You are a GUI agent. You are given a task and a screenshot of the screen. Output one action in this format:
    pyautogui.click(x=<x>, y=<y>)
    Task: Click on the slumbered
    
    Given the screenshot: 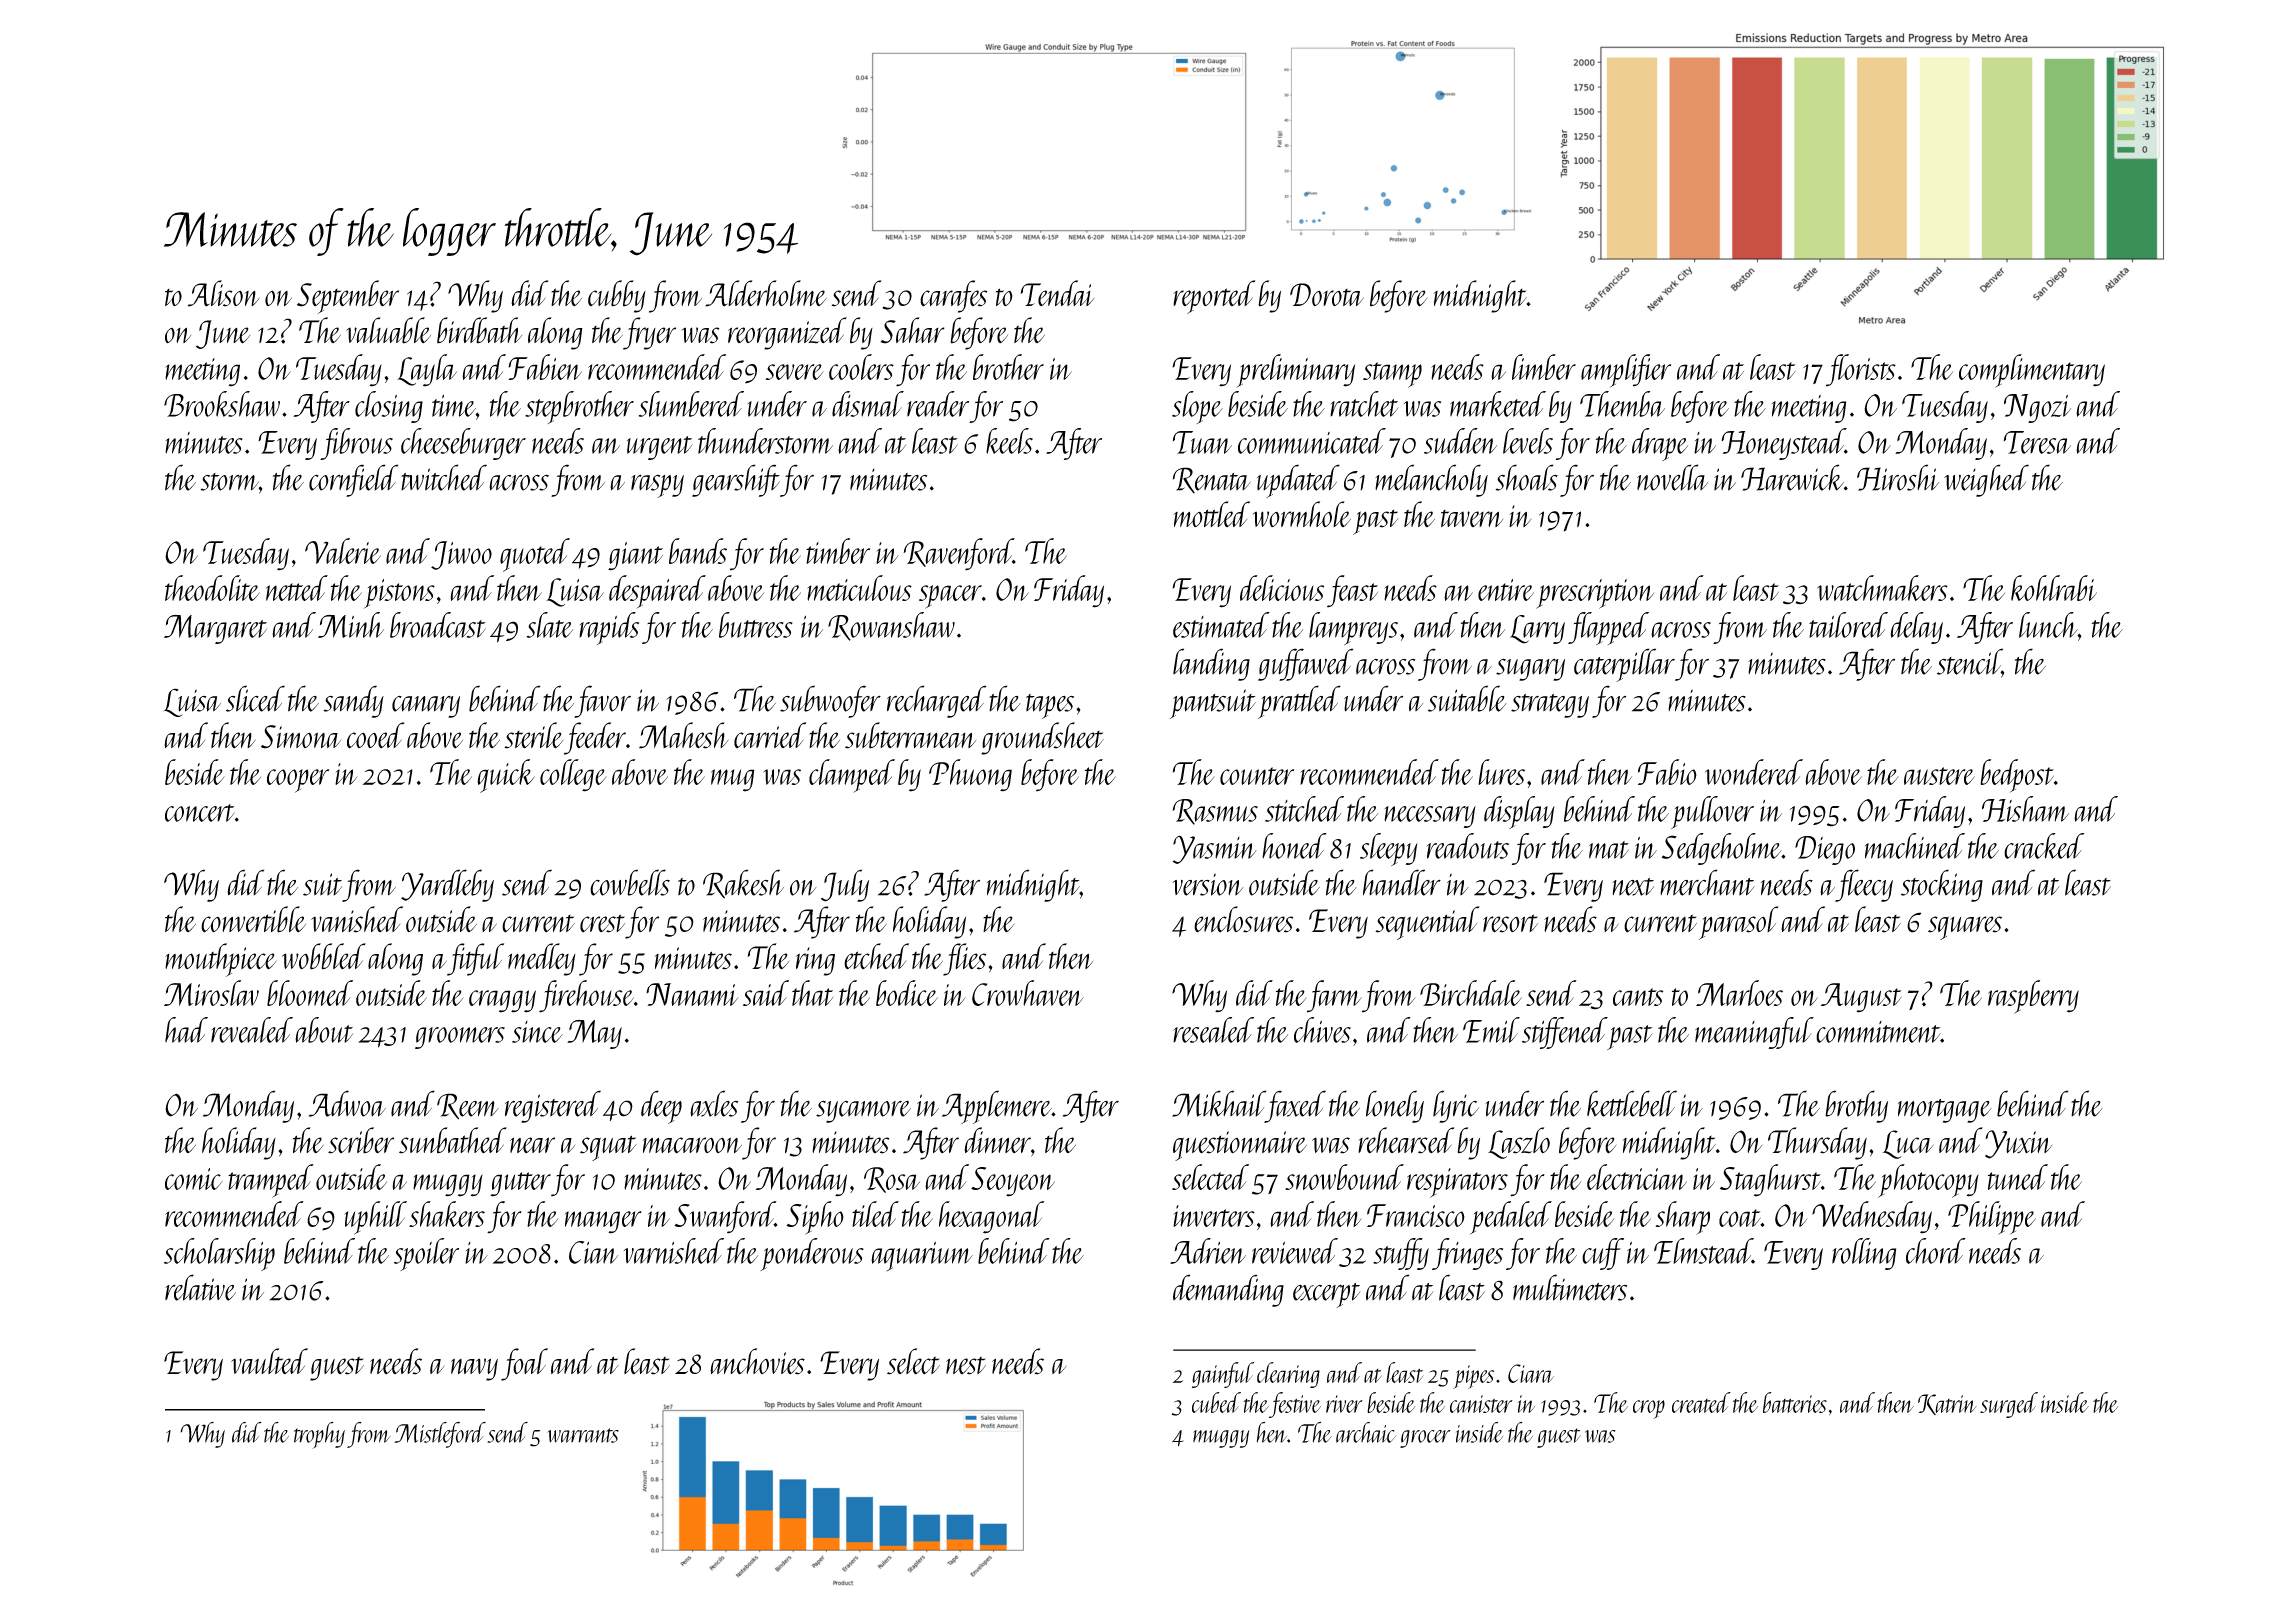 What is the action you would take?
    pyautogui.click(x=691, y=404)
